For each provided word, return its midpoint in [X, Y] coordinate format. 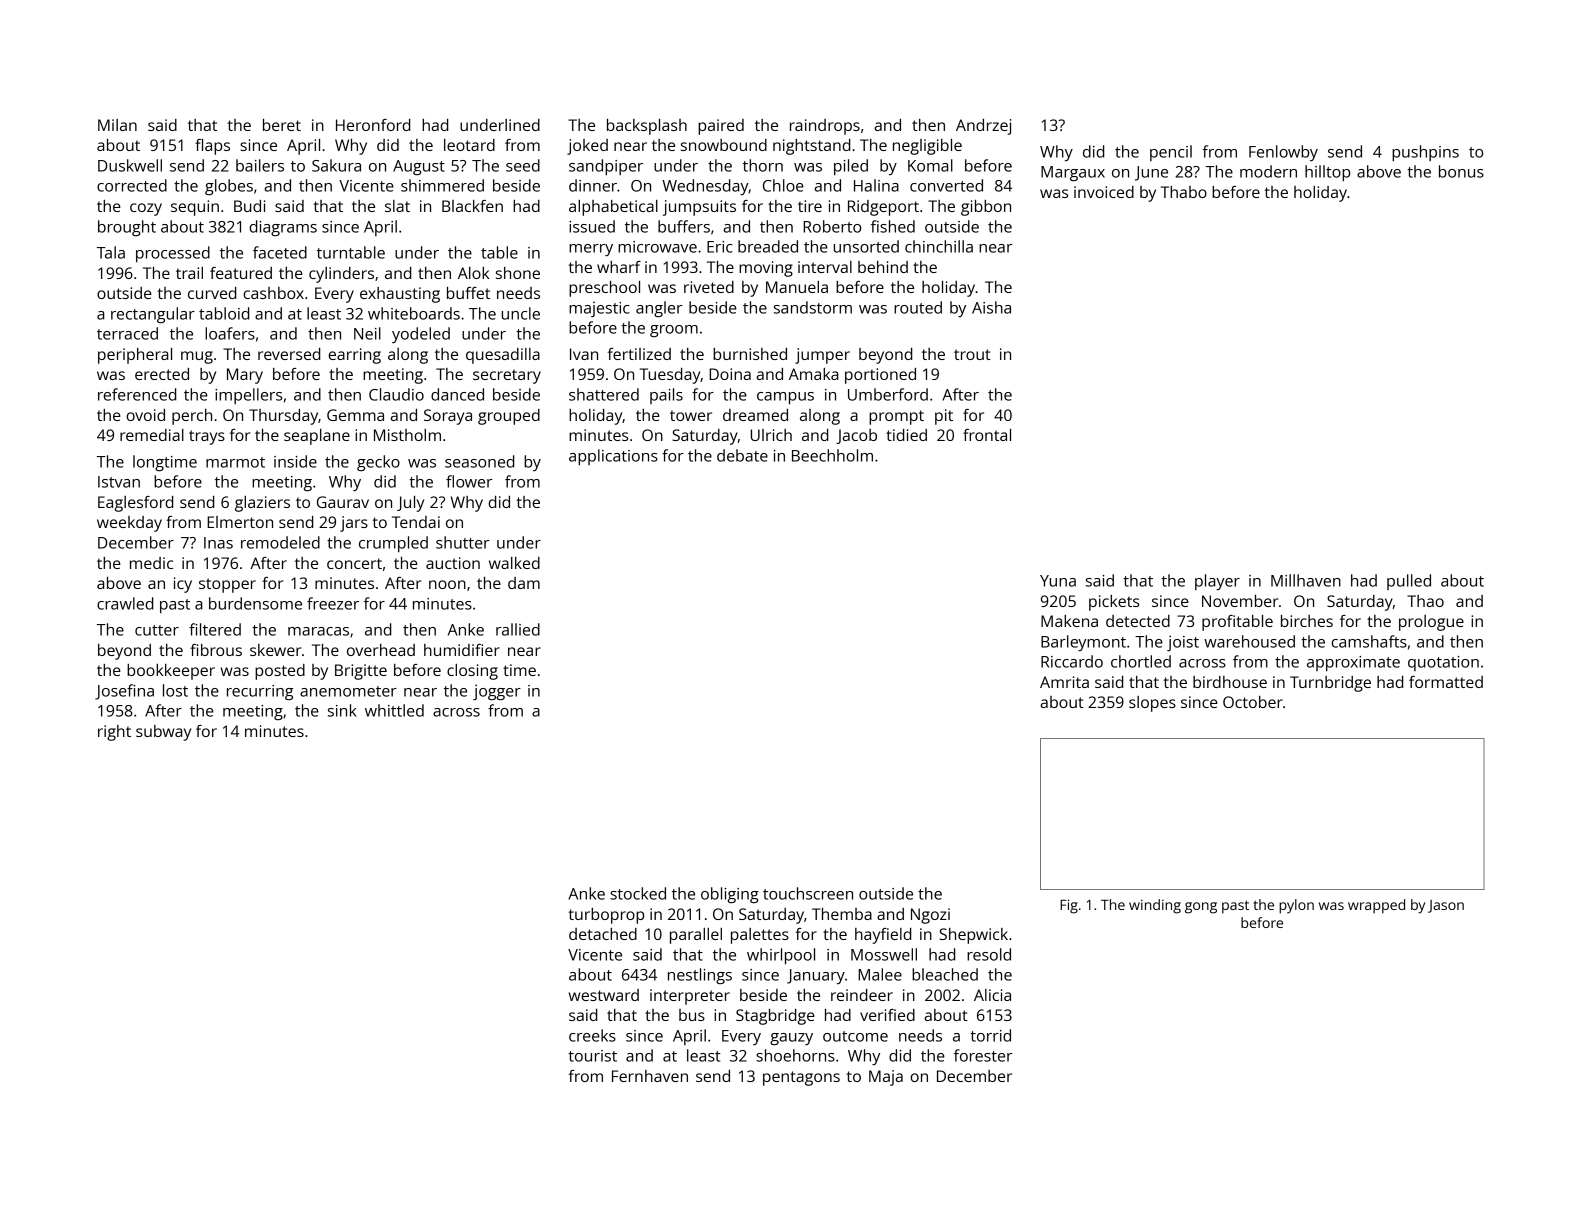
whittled [394, 710]
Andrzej [983, 127]
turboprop [606, 916]
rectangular [153, 315]
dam [524, 583]
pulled [1409, 582]
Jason [1446, 906]
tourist [592, 1056]
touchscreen [808, 893]
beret [282, 125]
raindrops [825, 127]
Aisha [991, 307]
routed [918, 307]
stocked [638, 893]
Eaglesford [135, 504]
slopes [1152, 704]
